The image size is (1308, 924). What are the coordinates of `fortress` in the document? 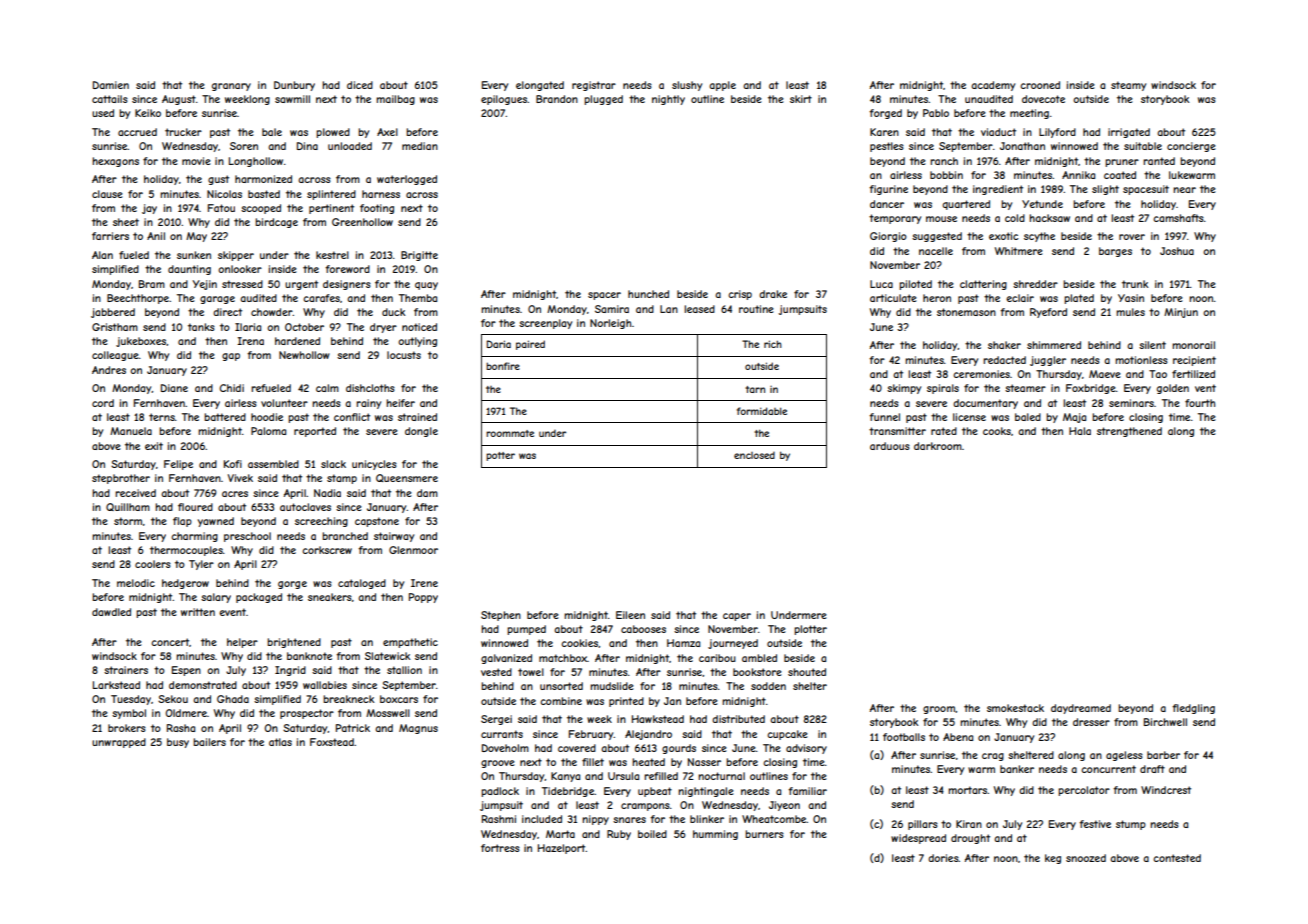 It's located at (500, 848).
